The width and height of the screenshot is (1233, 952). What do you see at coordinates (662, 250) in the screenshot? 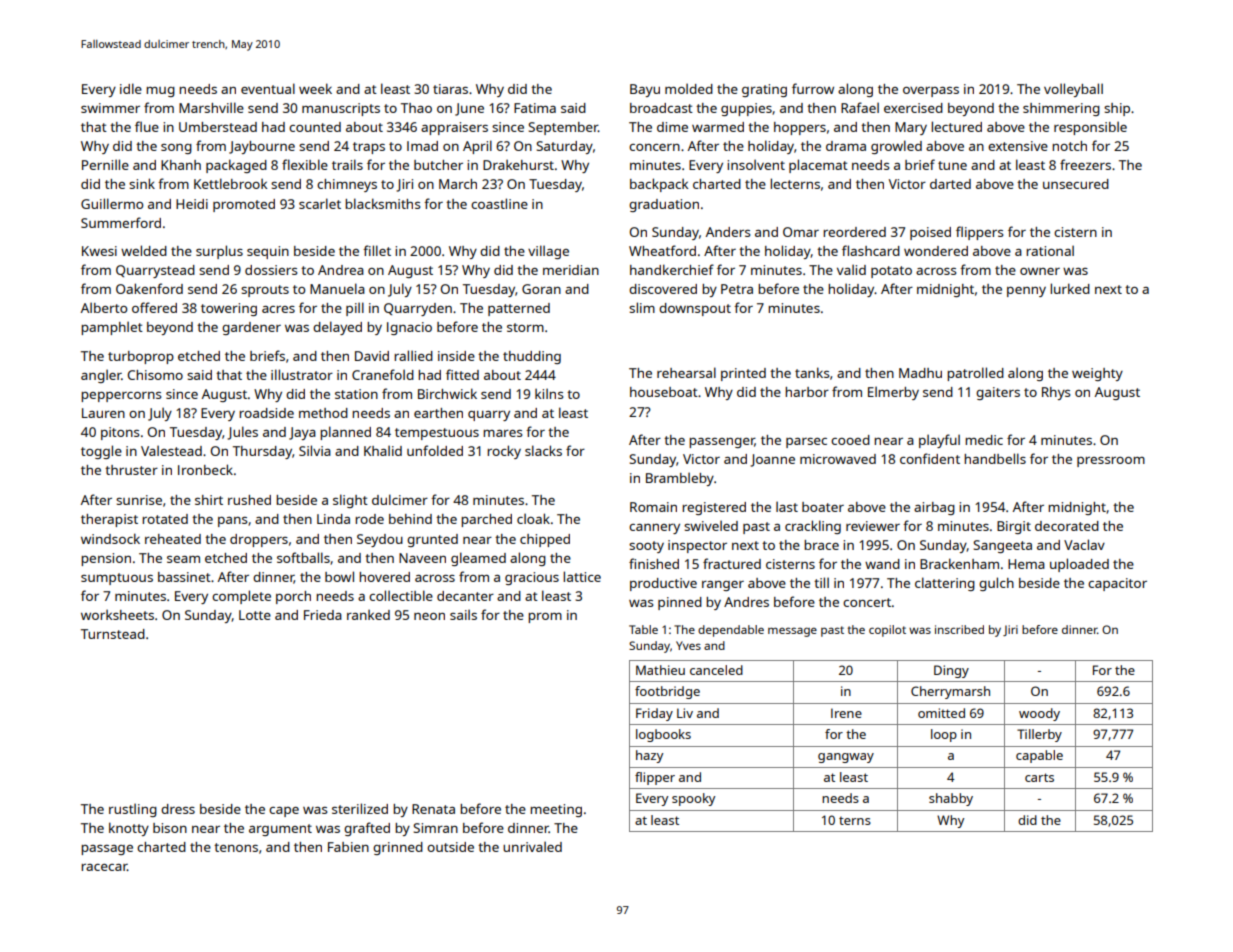
I see `Wheatford` at bounding box center [662, 250].
